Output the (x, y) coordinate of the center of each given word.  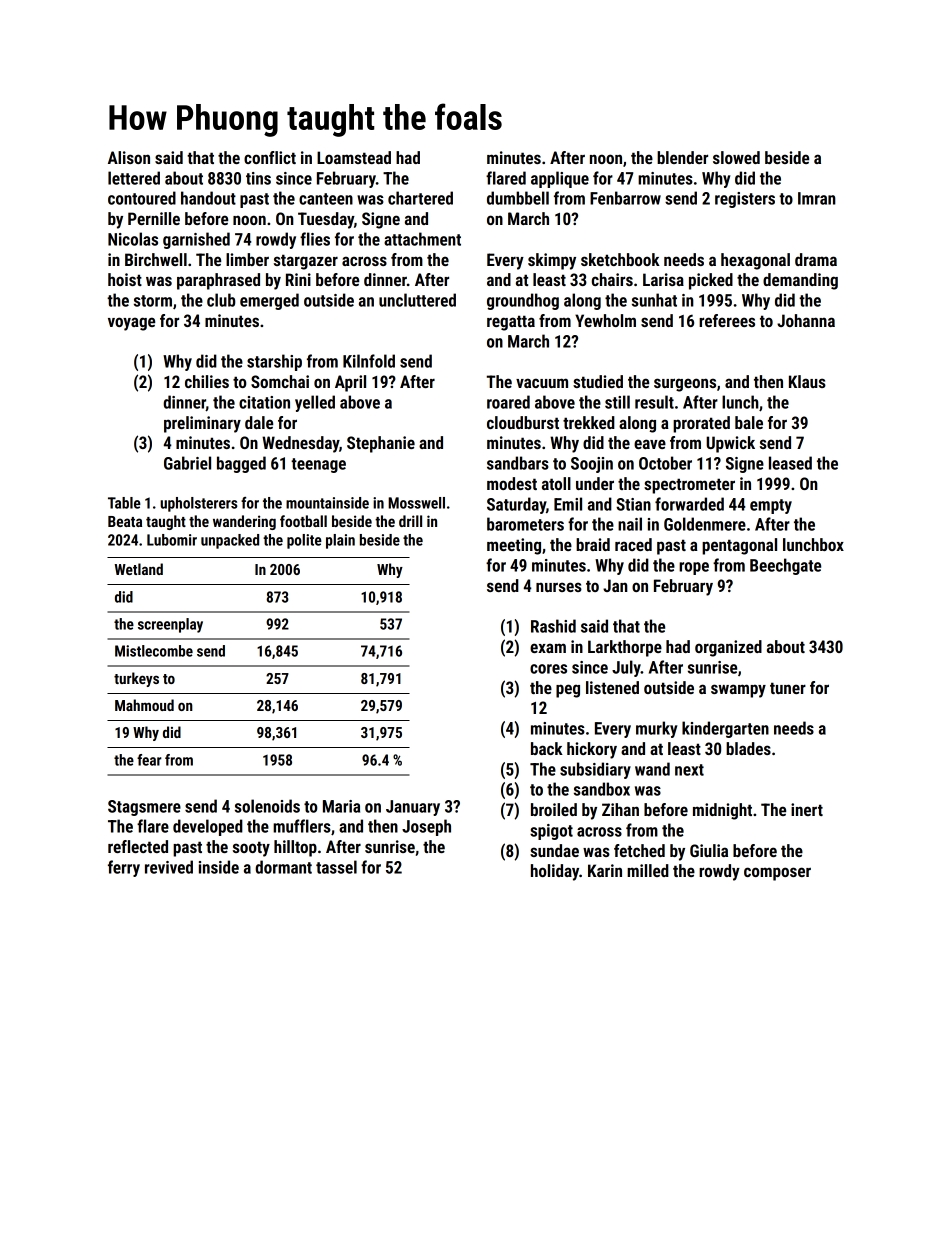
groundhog (523, 301)
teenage (318, 465)
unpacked (230, 541)
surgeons (685, 385)
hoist (125, 279)
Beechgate (785, 566)
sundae (554, 850)
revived (169, 867)
